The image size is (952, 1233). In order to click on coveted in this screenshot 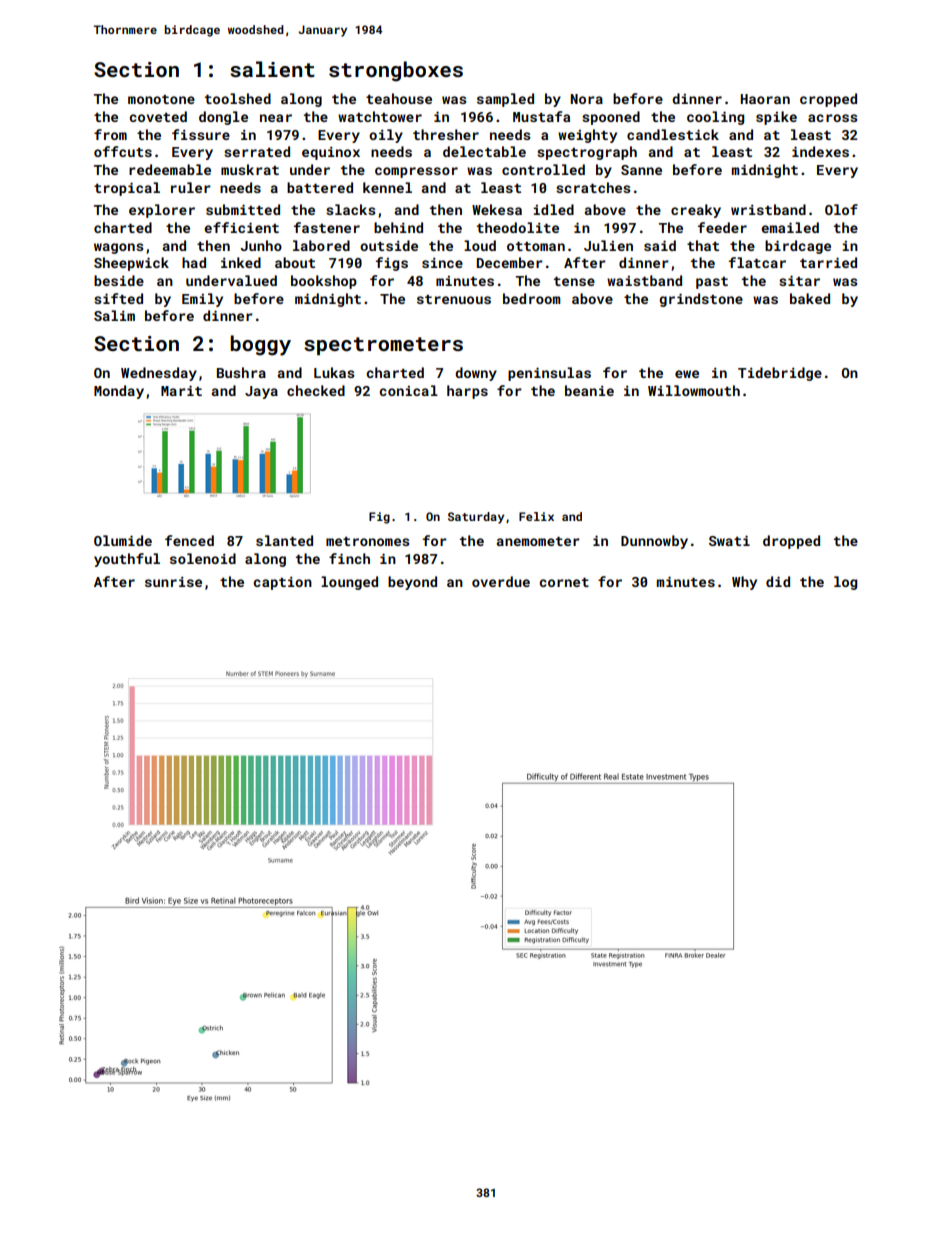, I will do `click(158, 116)`.
